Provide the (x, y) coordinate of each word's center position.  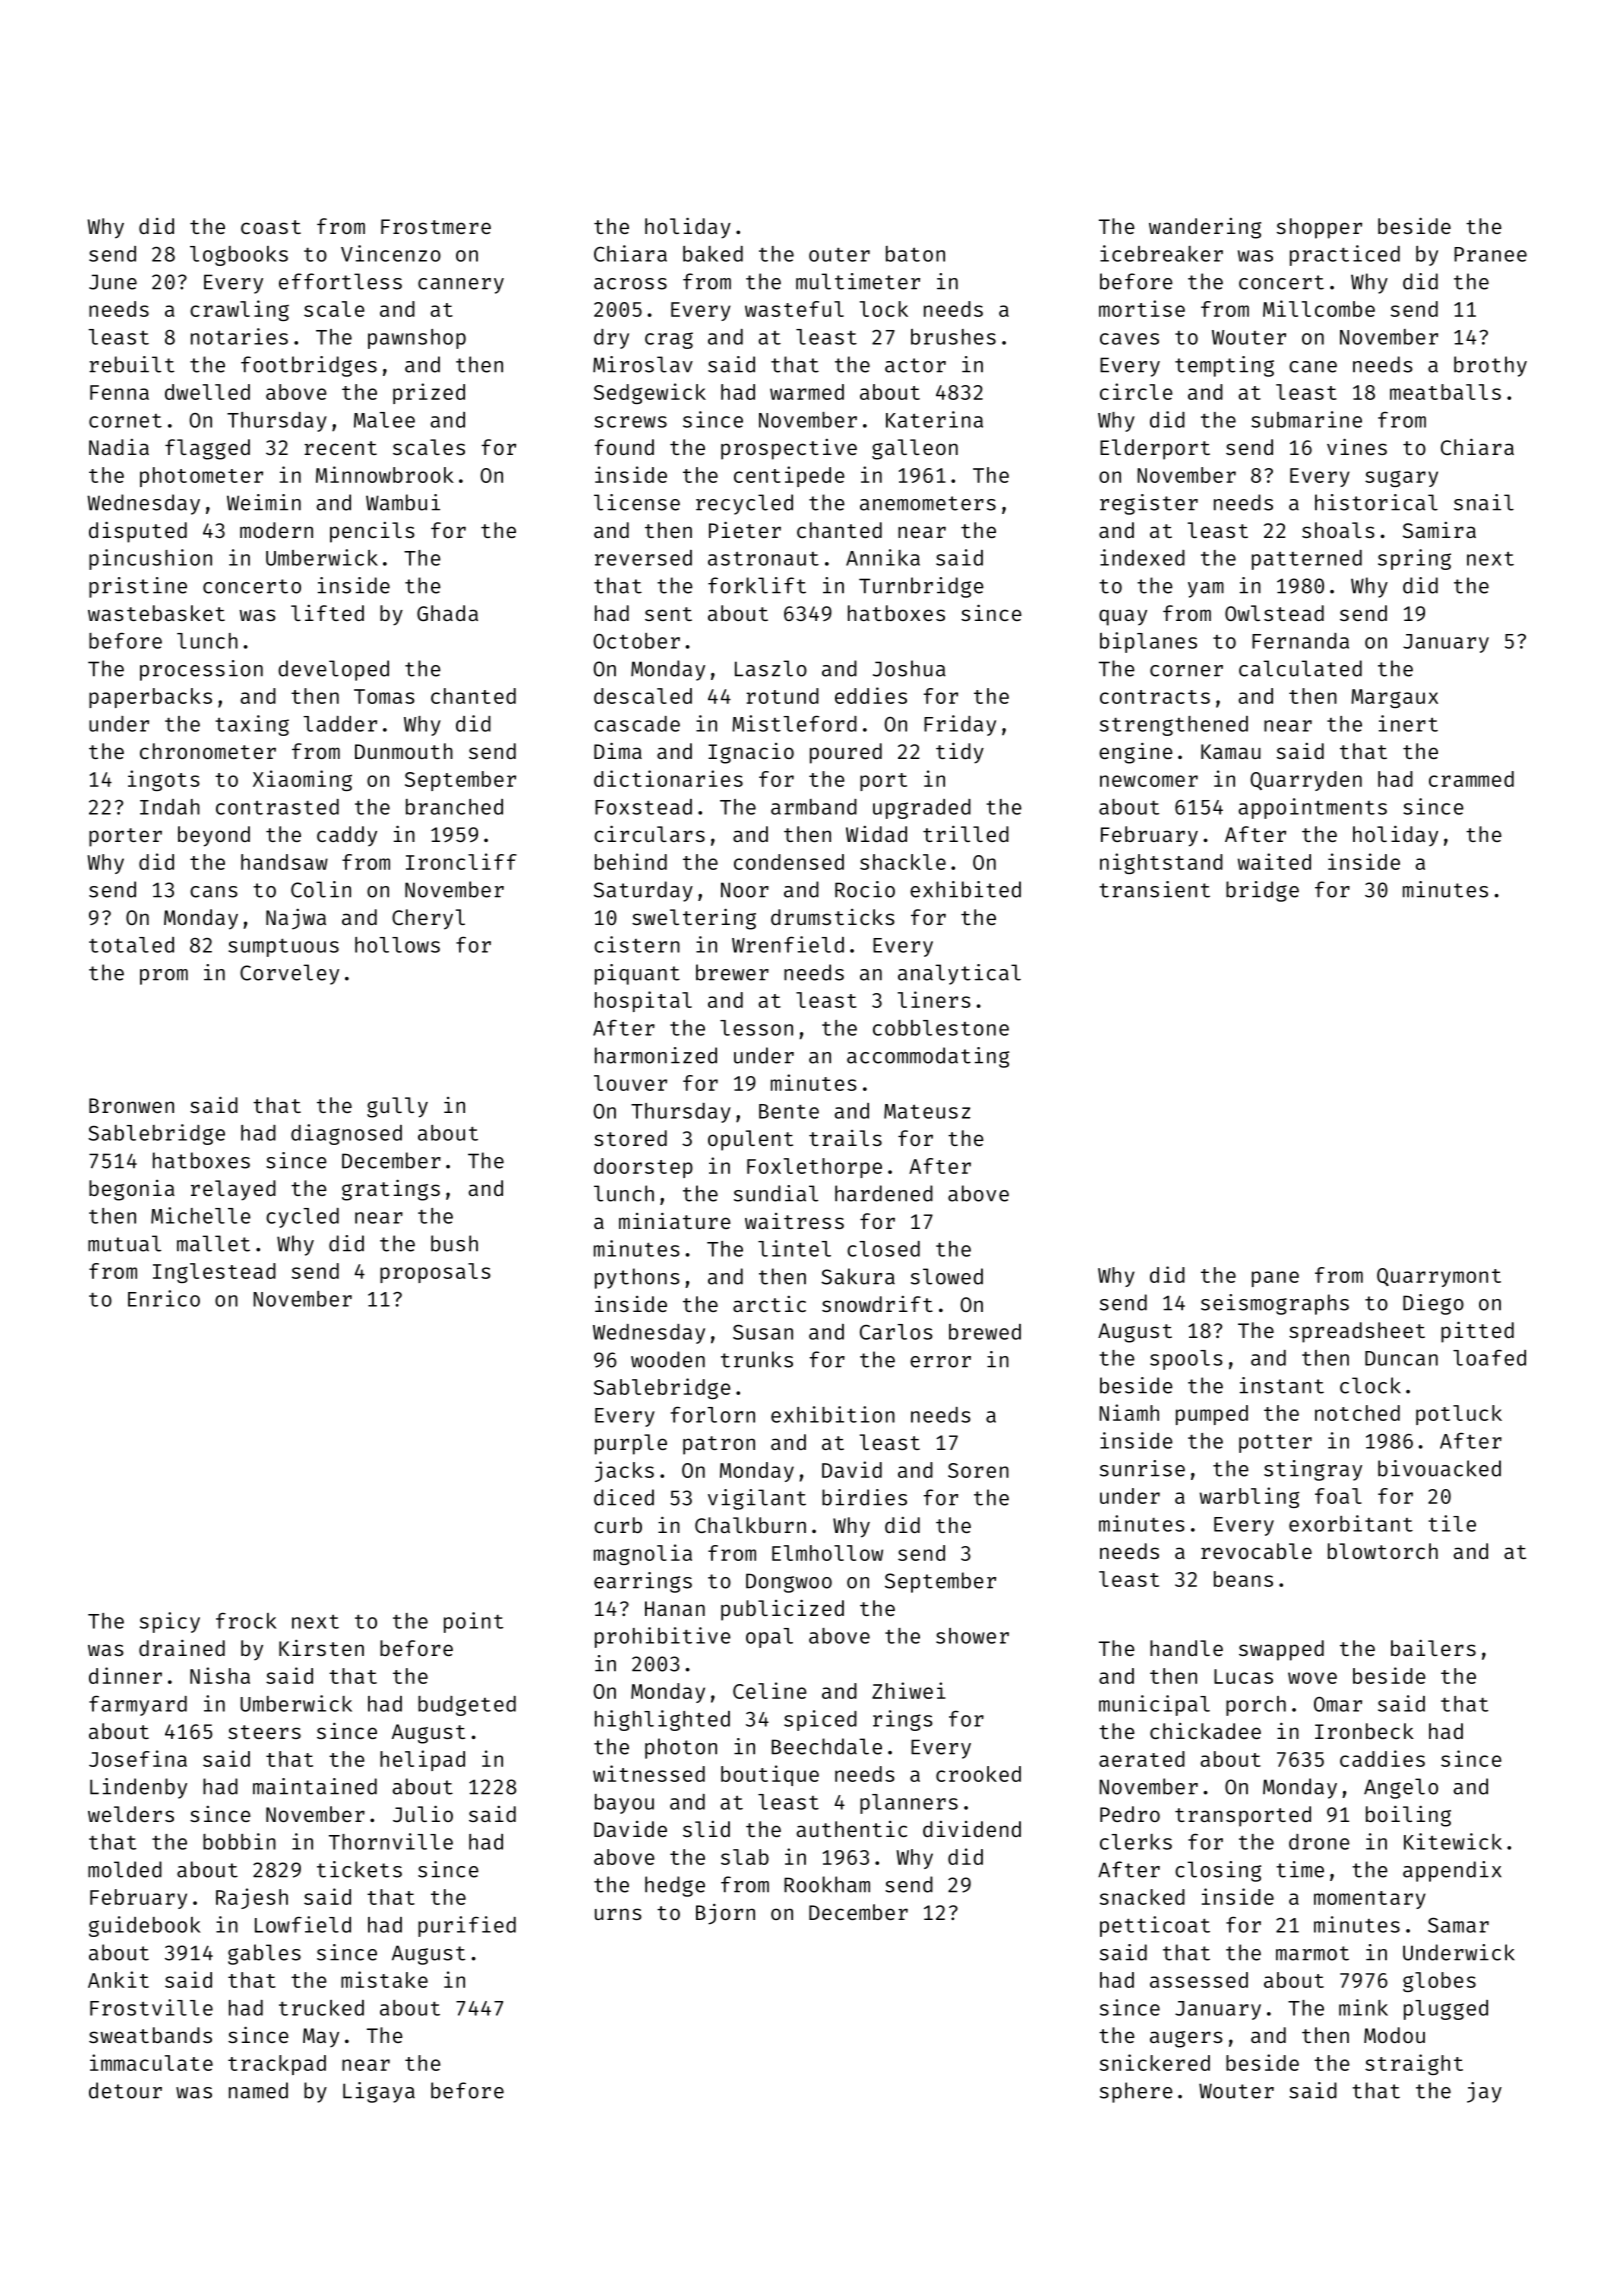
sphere (1136, 2092)
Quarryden (1306, 781)
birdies (864, 1497)
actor (915, 365)
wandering (1205, 228)
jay (1484, 2092)
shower (972, 1636)
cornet (125, 421)
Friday (960, 725)
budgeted (467, 1706)
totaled (131, 945)
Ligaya (379, 2092)
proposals (435, 1273)
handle (1186, 1648)
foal (1338, 1496)
